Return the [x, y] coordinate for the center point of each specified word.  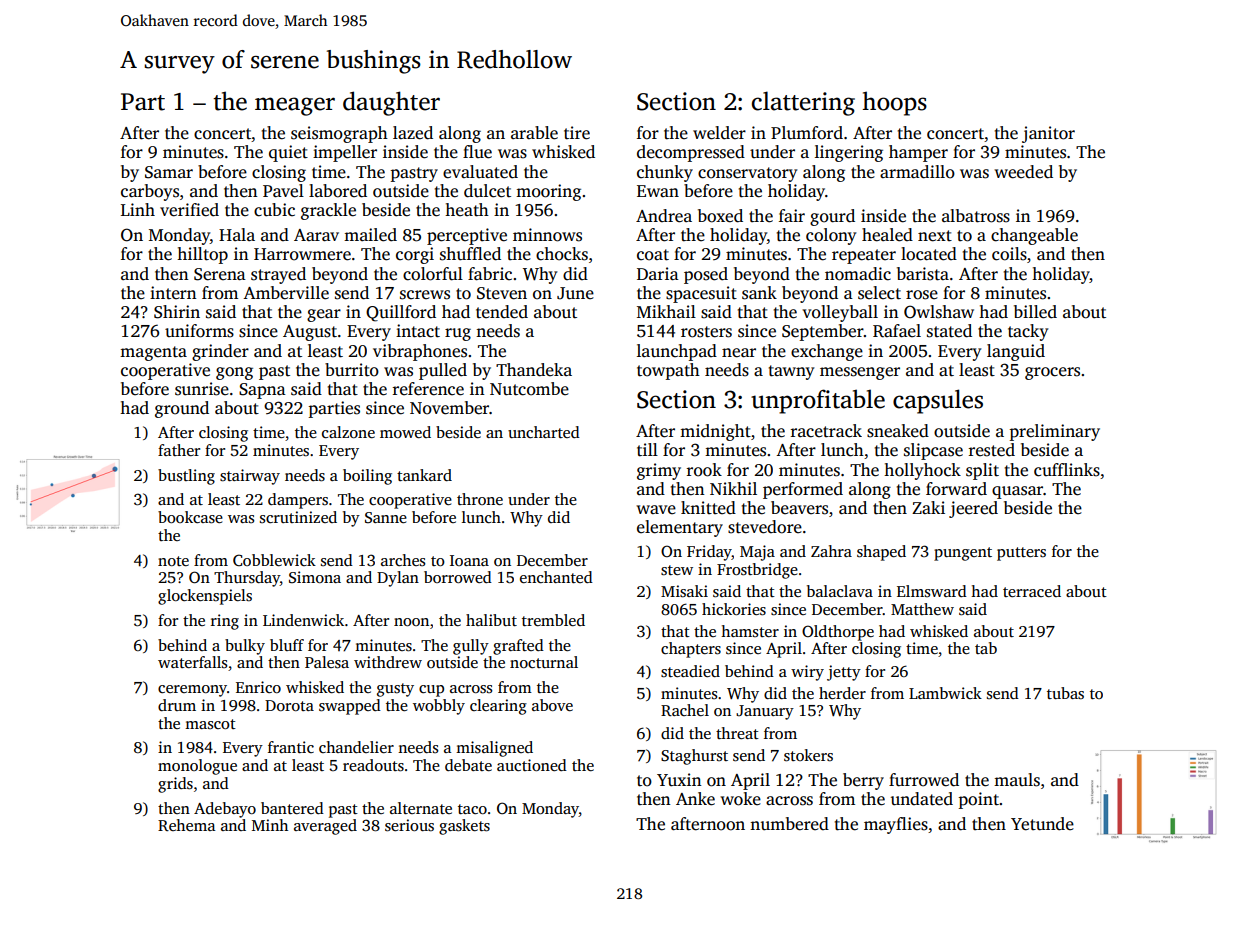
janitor [1048, 134]
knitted [708, 508]
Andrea [664, 216]
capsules [938, 401]
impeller [345, 153]
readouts [373, 765]
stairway [250, 477]
